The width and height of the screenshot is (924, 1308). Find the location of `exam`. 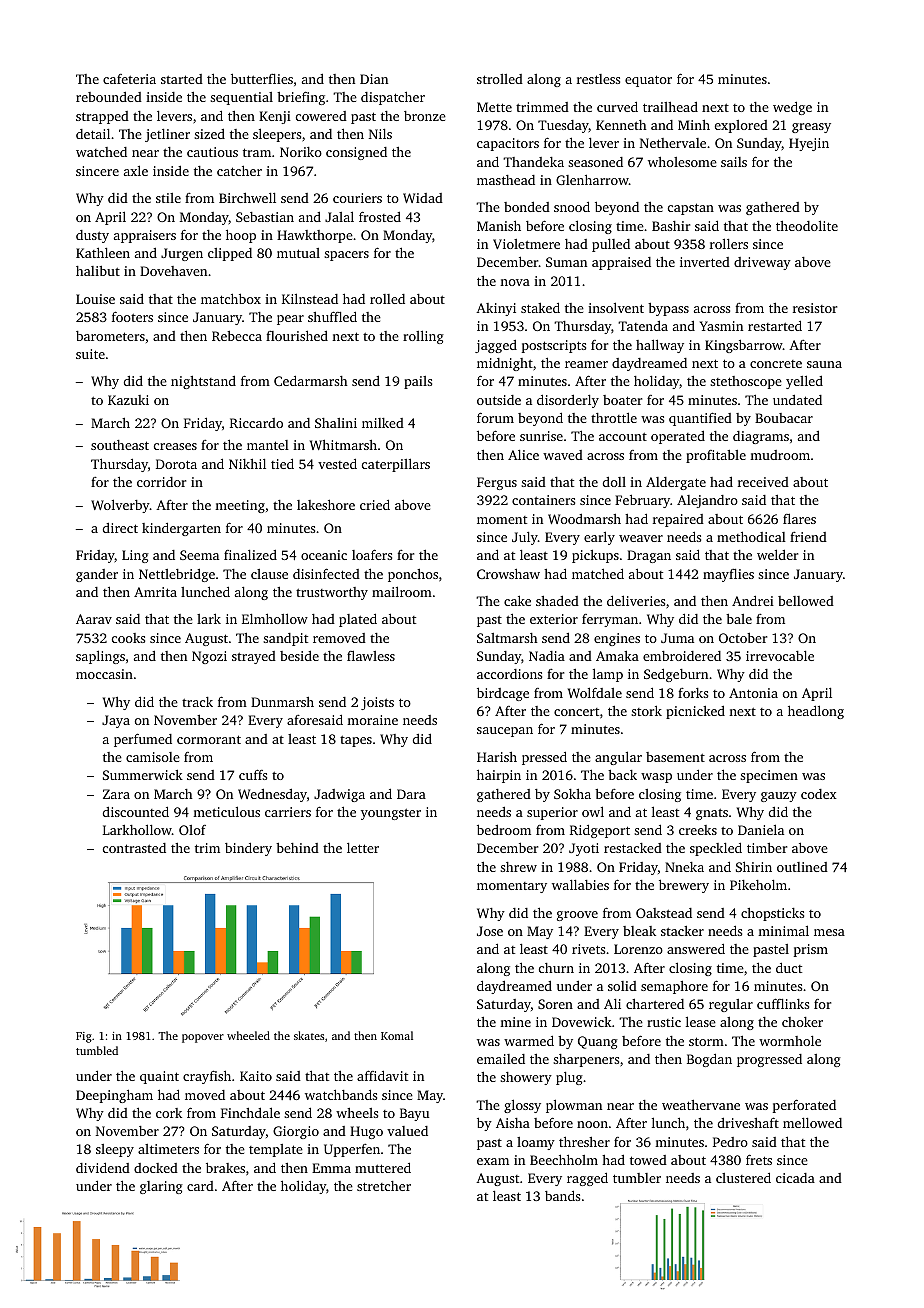

exam is located at coordinates (493, 1161).
